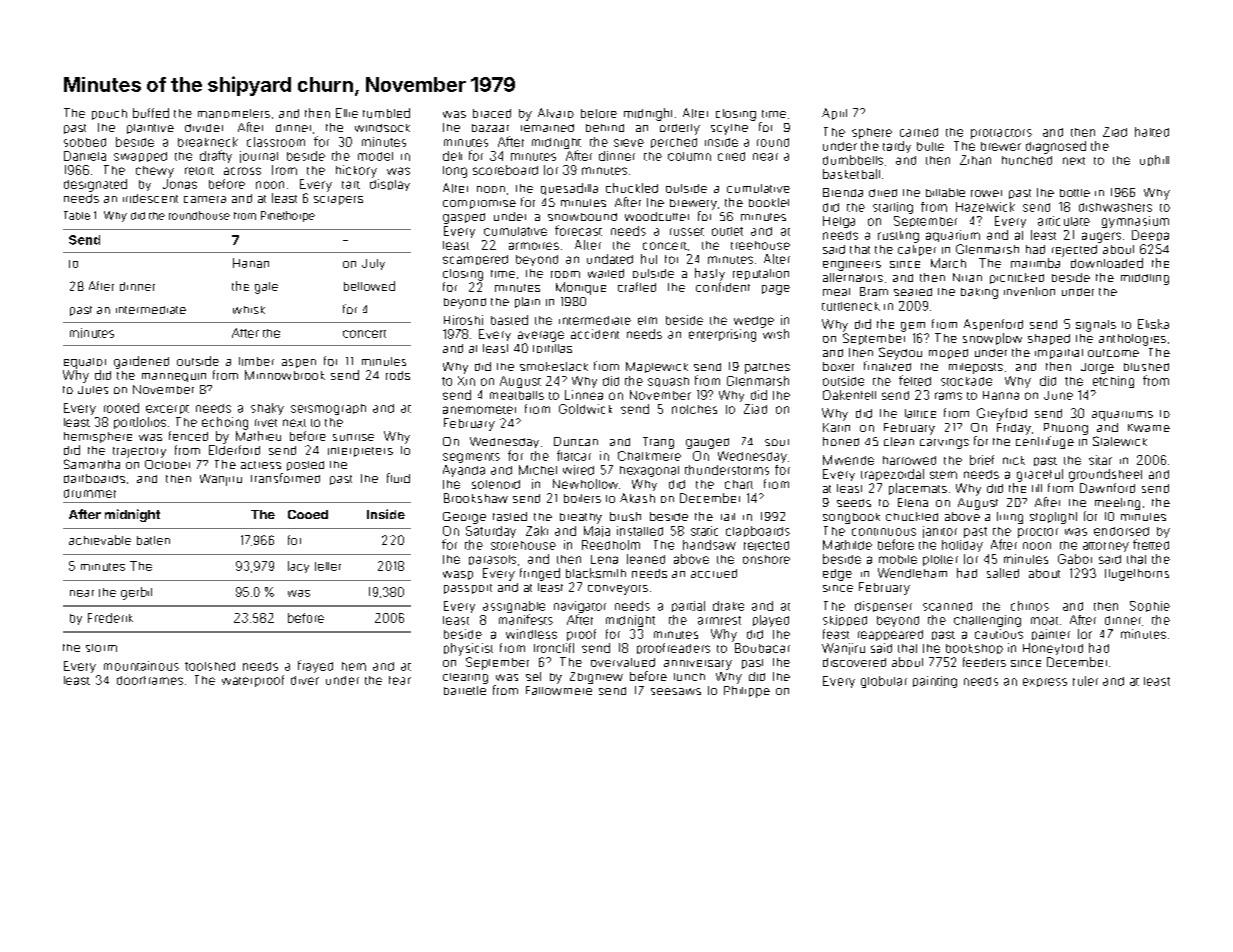  What do you see at coordinates (1137, 575) in the page?
I see `flugelhorns` at bounding box center [1137, 575].
